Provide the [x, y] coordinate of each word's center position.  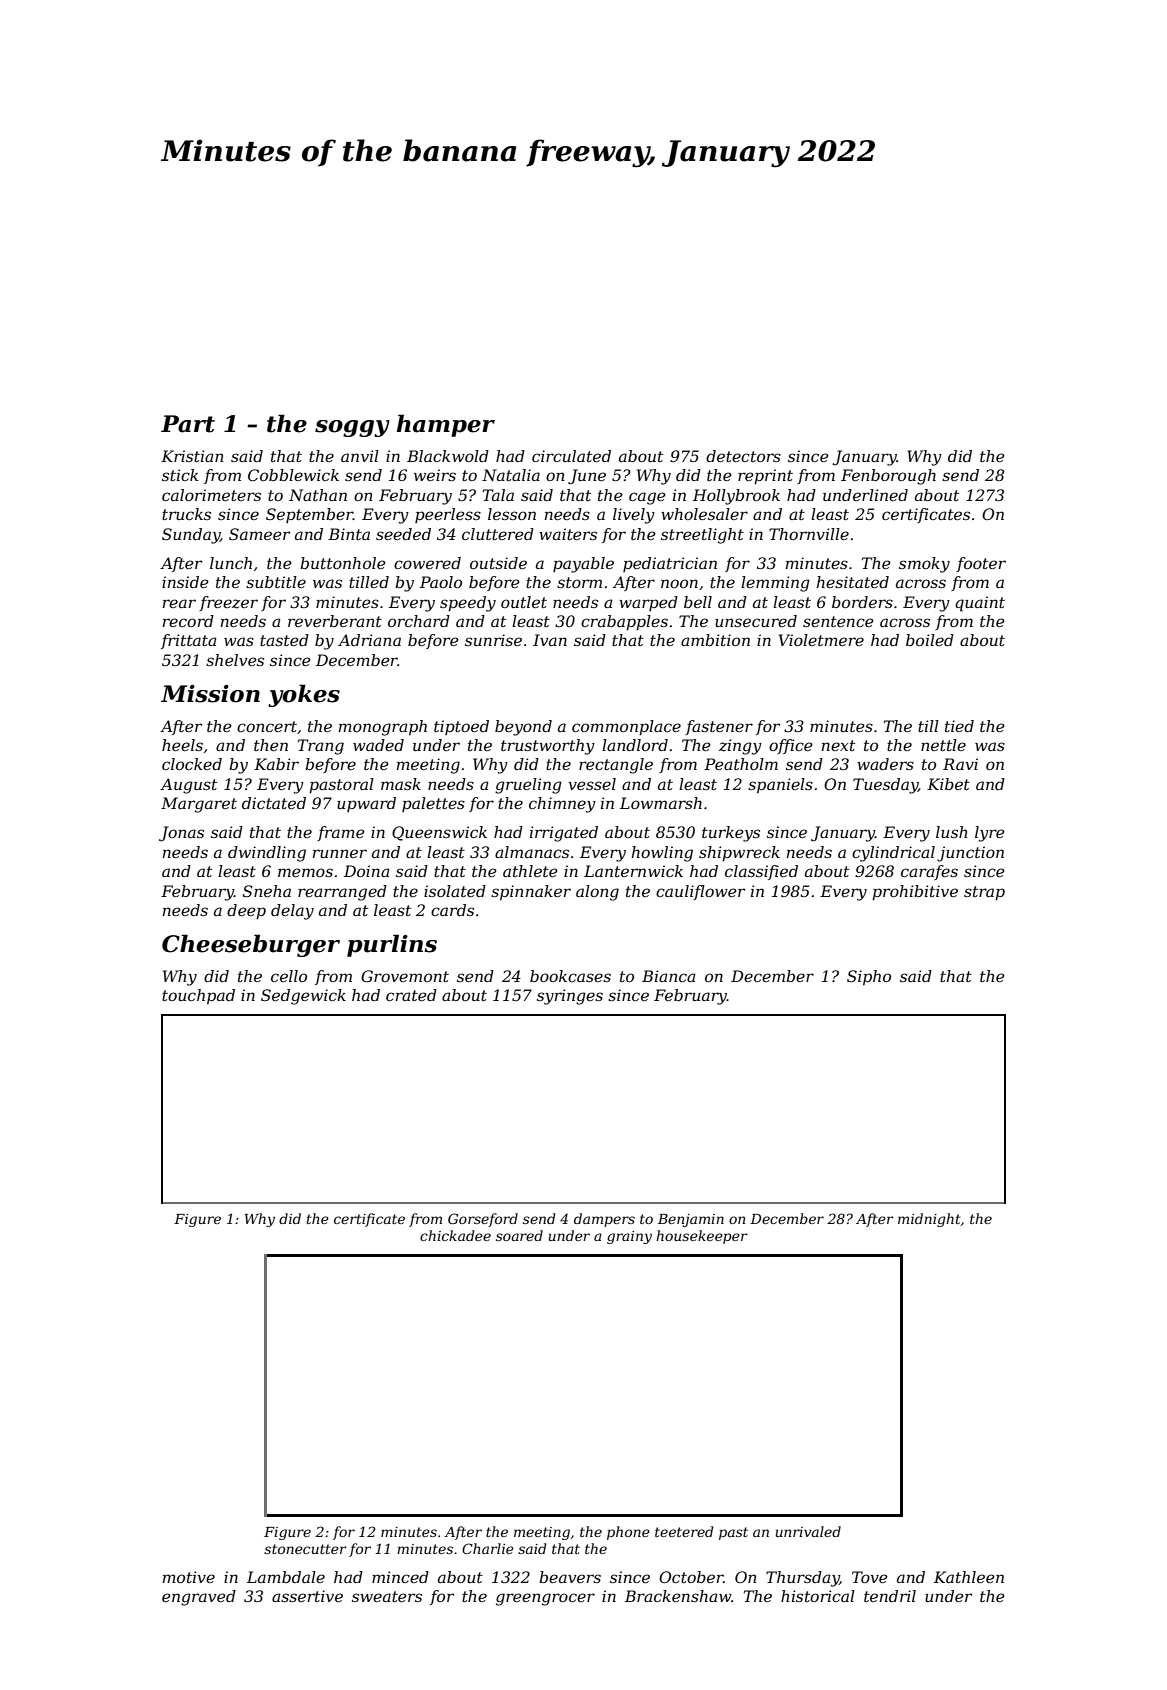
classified [761, 872]
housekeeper [702, 1237]
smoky [924, 565]
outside [498, 563]
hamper [446, 425]
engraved [199, 1598]
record [188, 621]
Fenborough [888, 477]
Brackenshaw [678, 1596]
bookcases [570, 976]
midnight [929, 1220]
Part [188, 424]
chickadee [455, 1235]
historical [818, 1596]
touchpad [198, 996]
